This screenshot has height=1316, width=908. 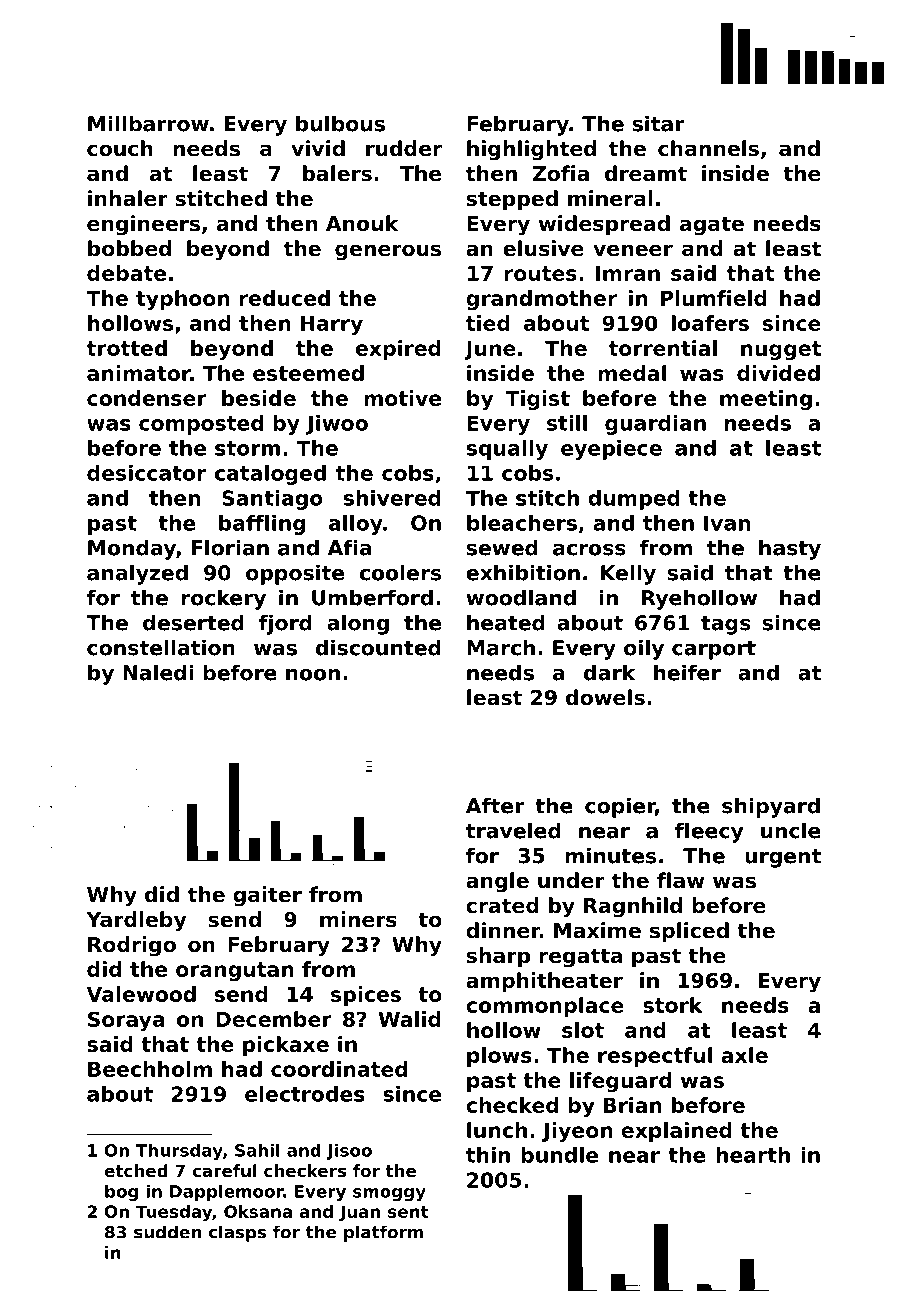 I want to click on squally, so click(x=507, y=450).
